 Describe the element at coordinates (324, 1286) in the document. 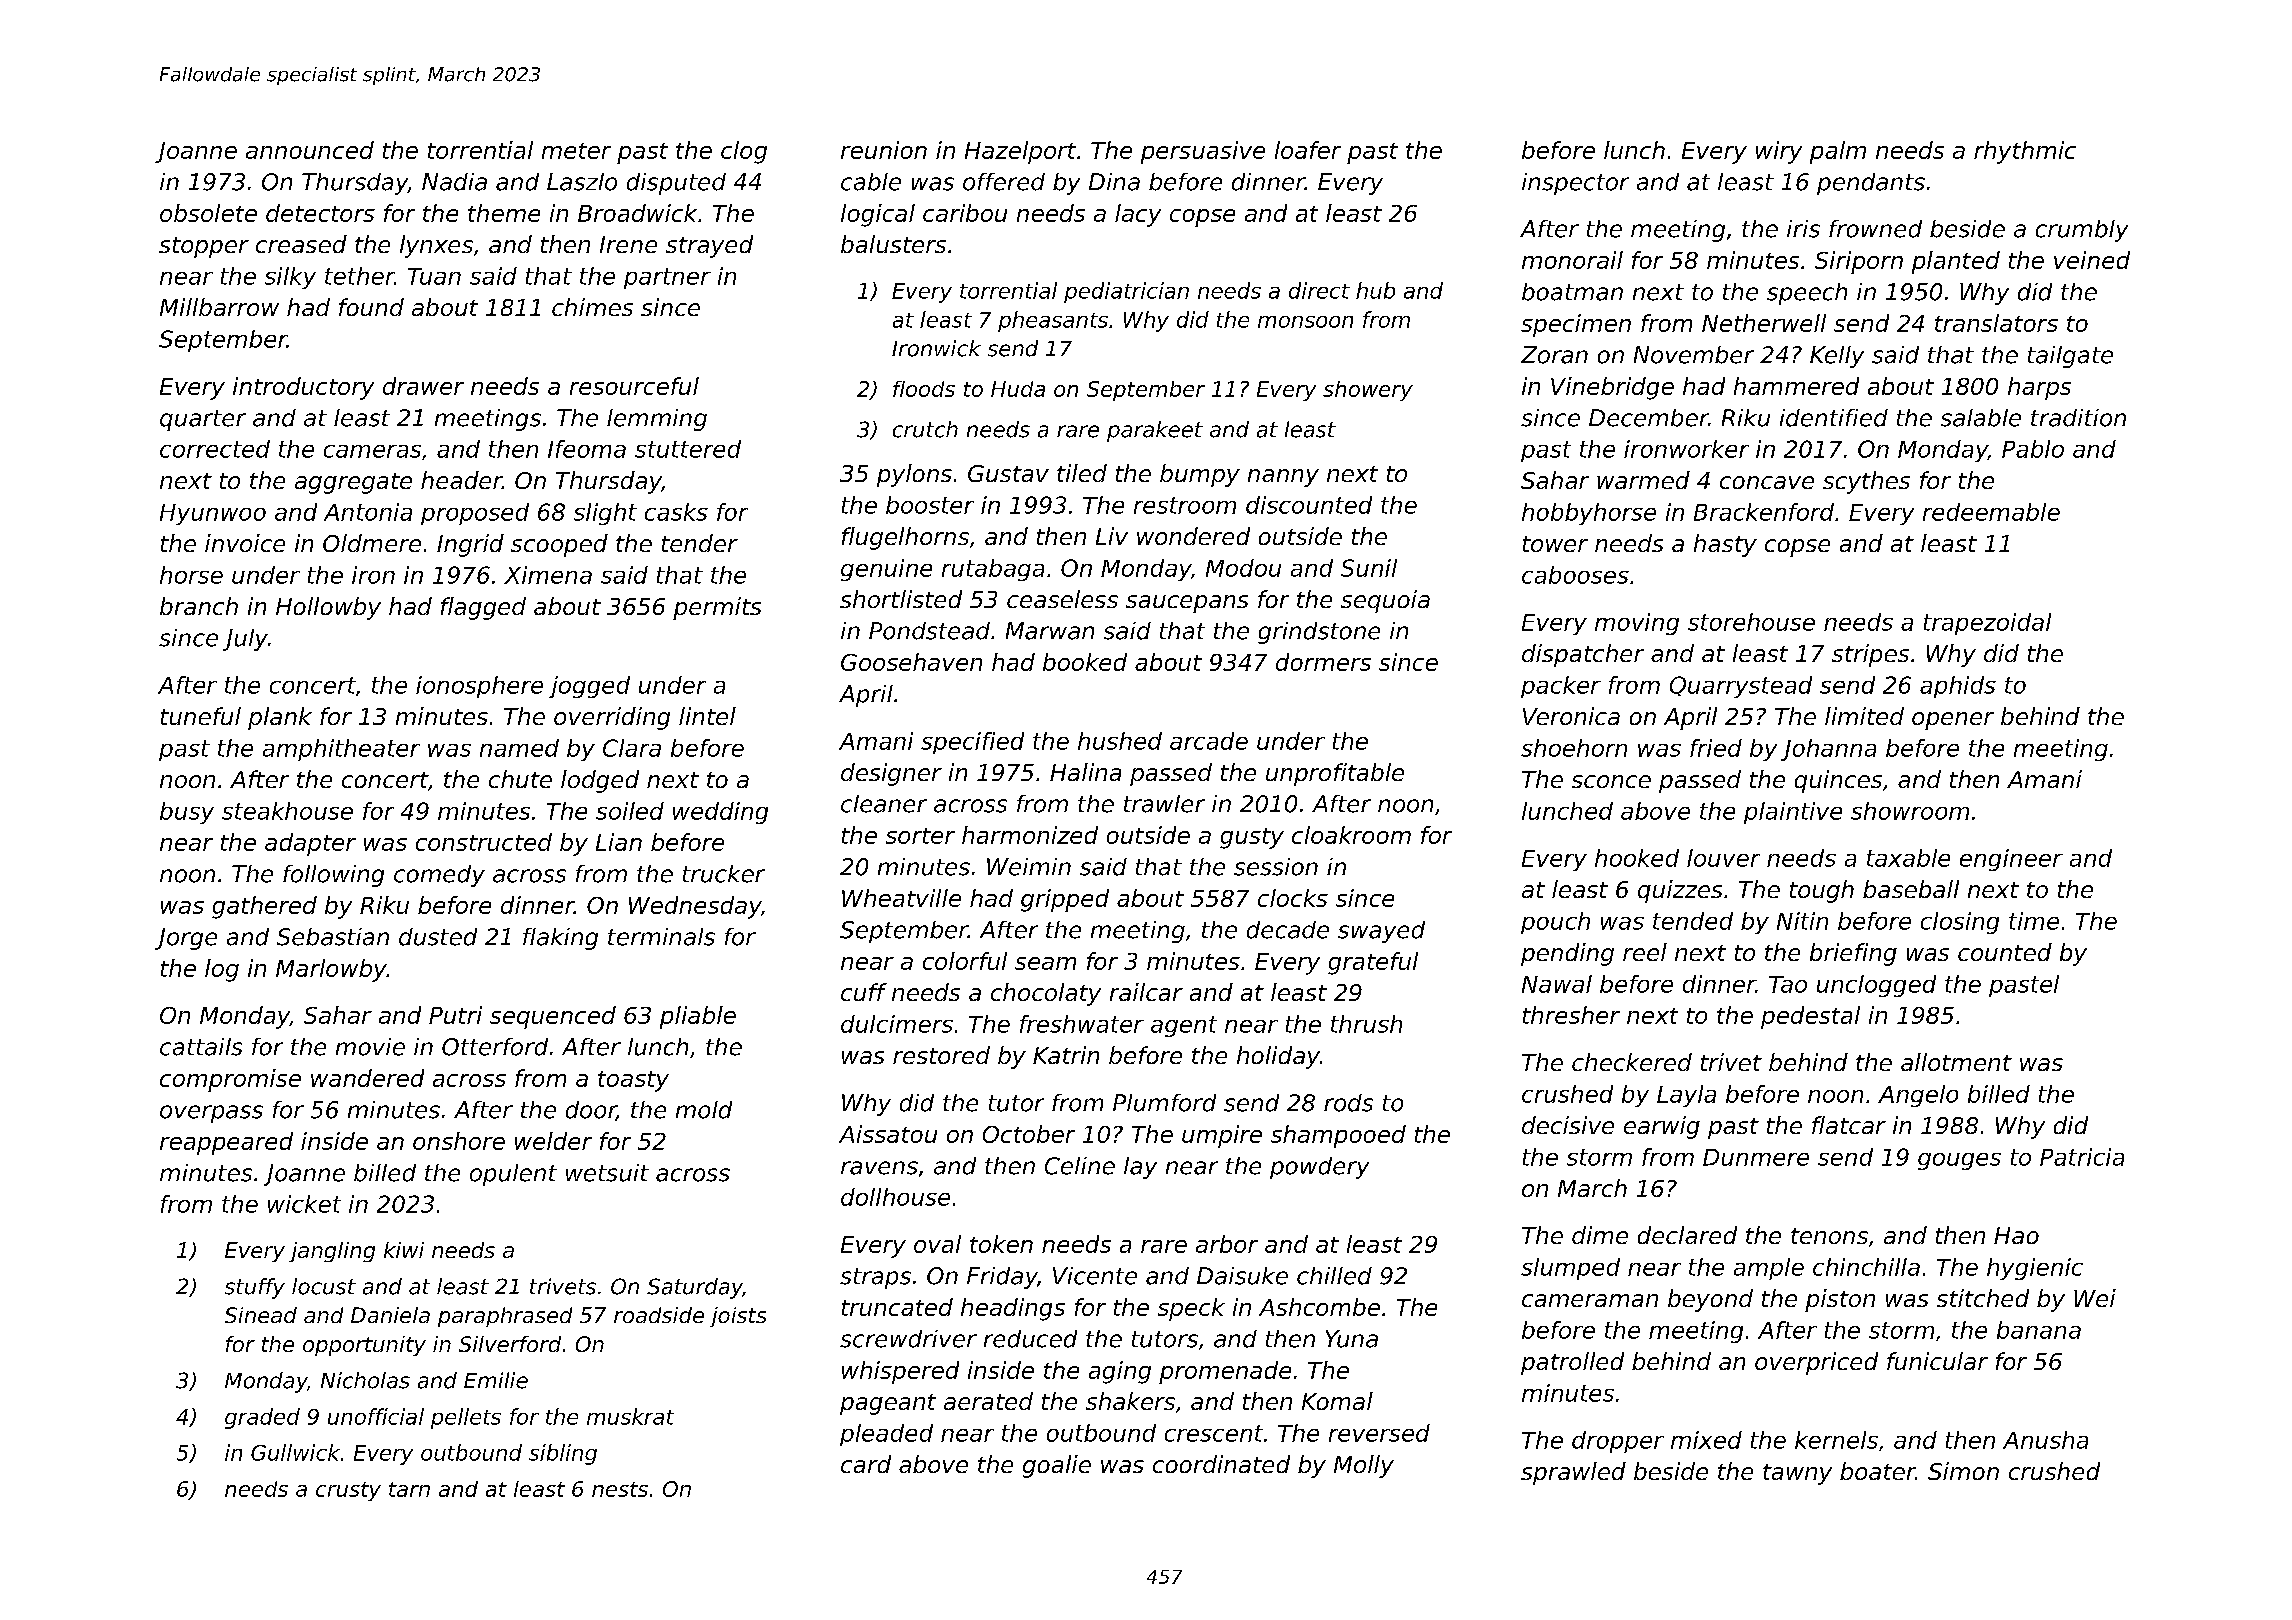

I see `locust` at that location.
